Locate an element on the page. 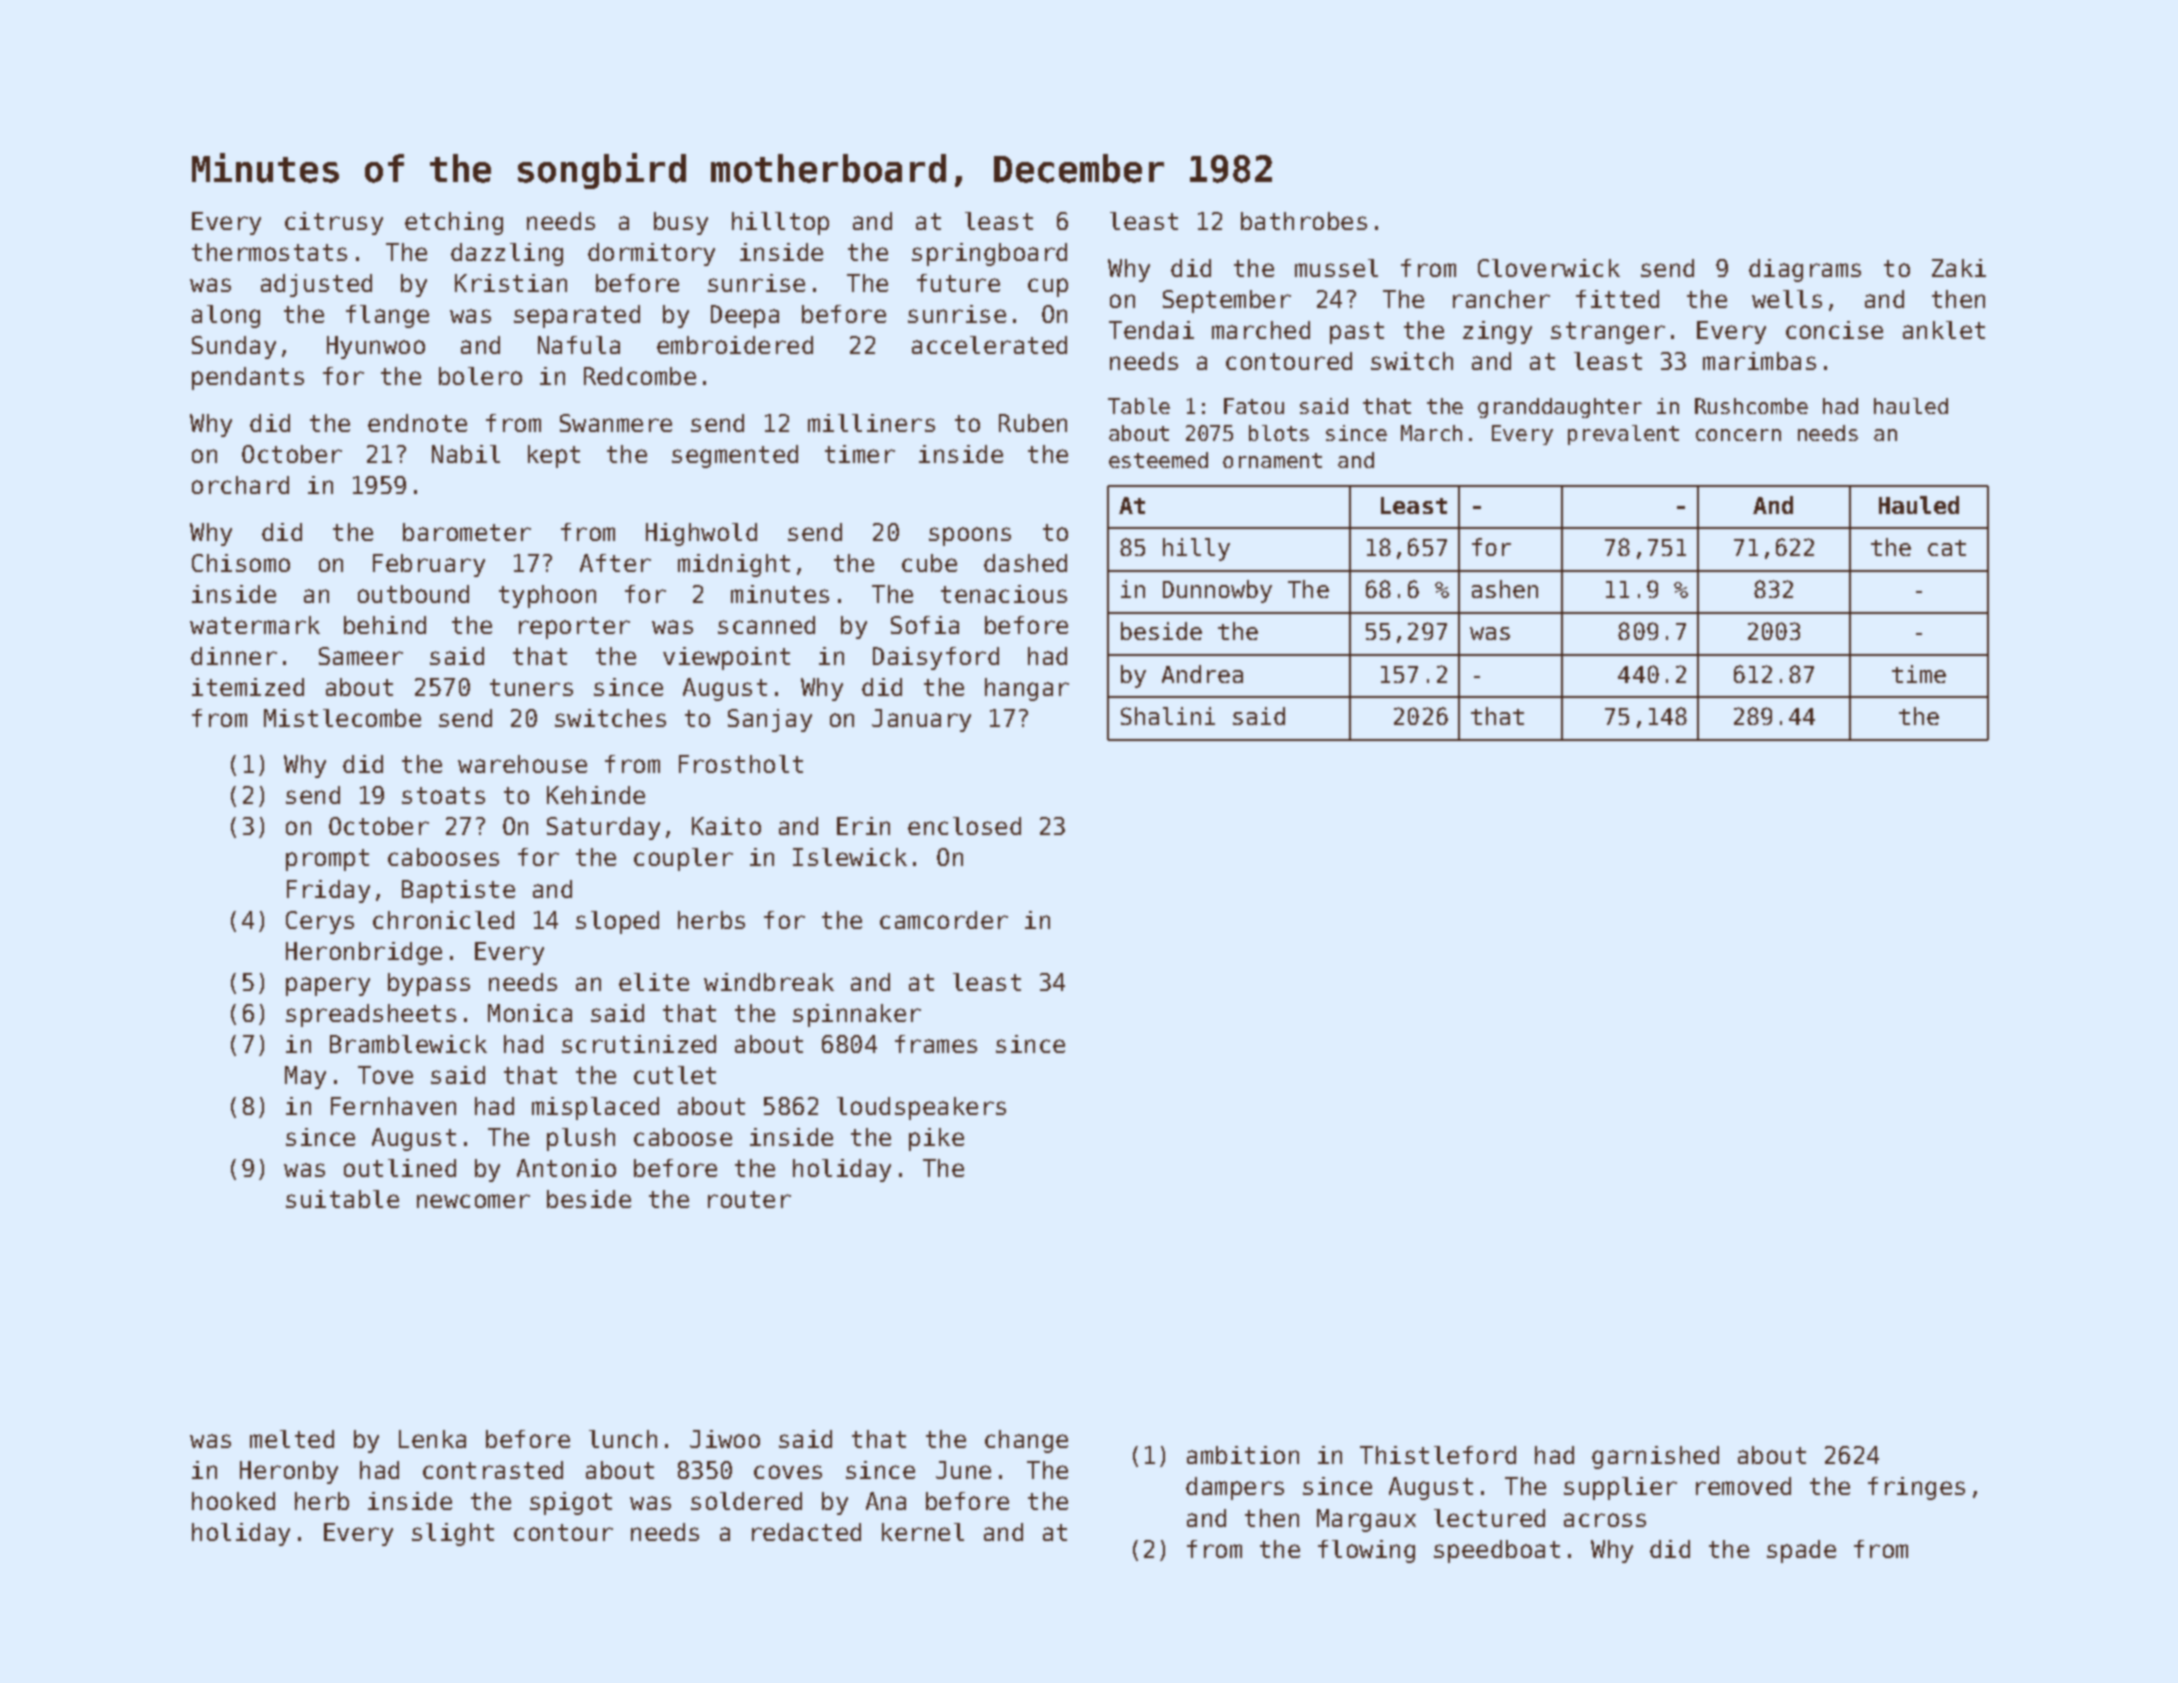  pike is located at coordinates (936, 1139).
